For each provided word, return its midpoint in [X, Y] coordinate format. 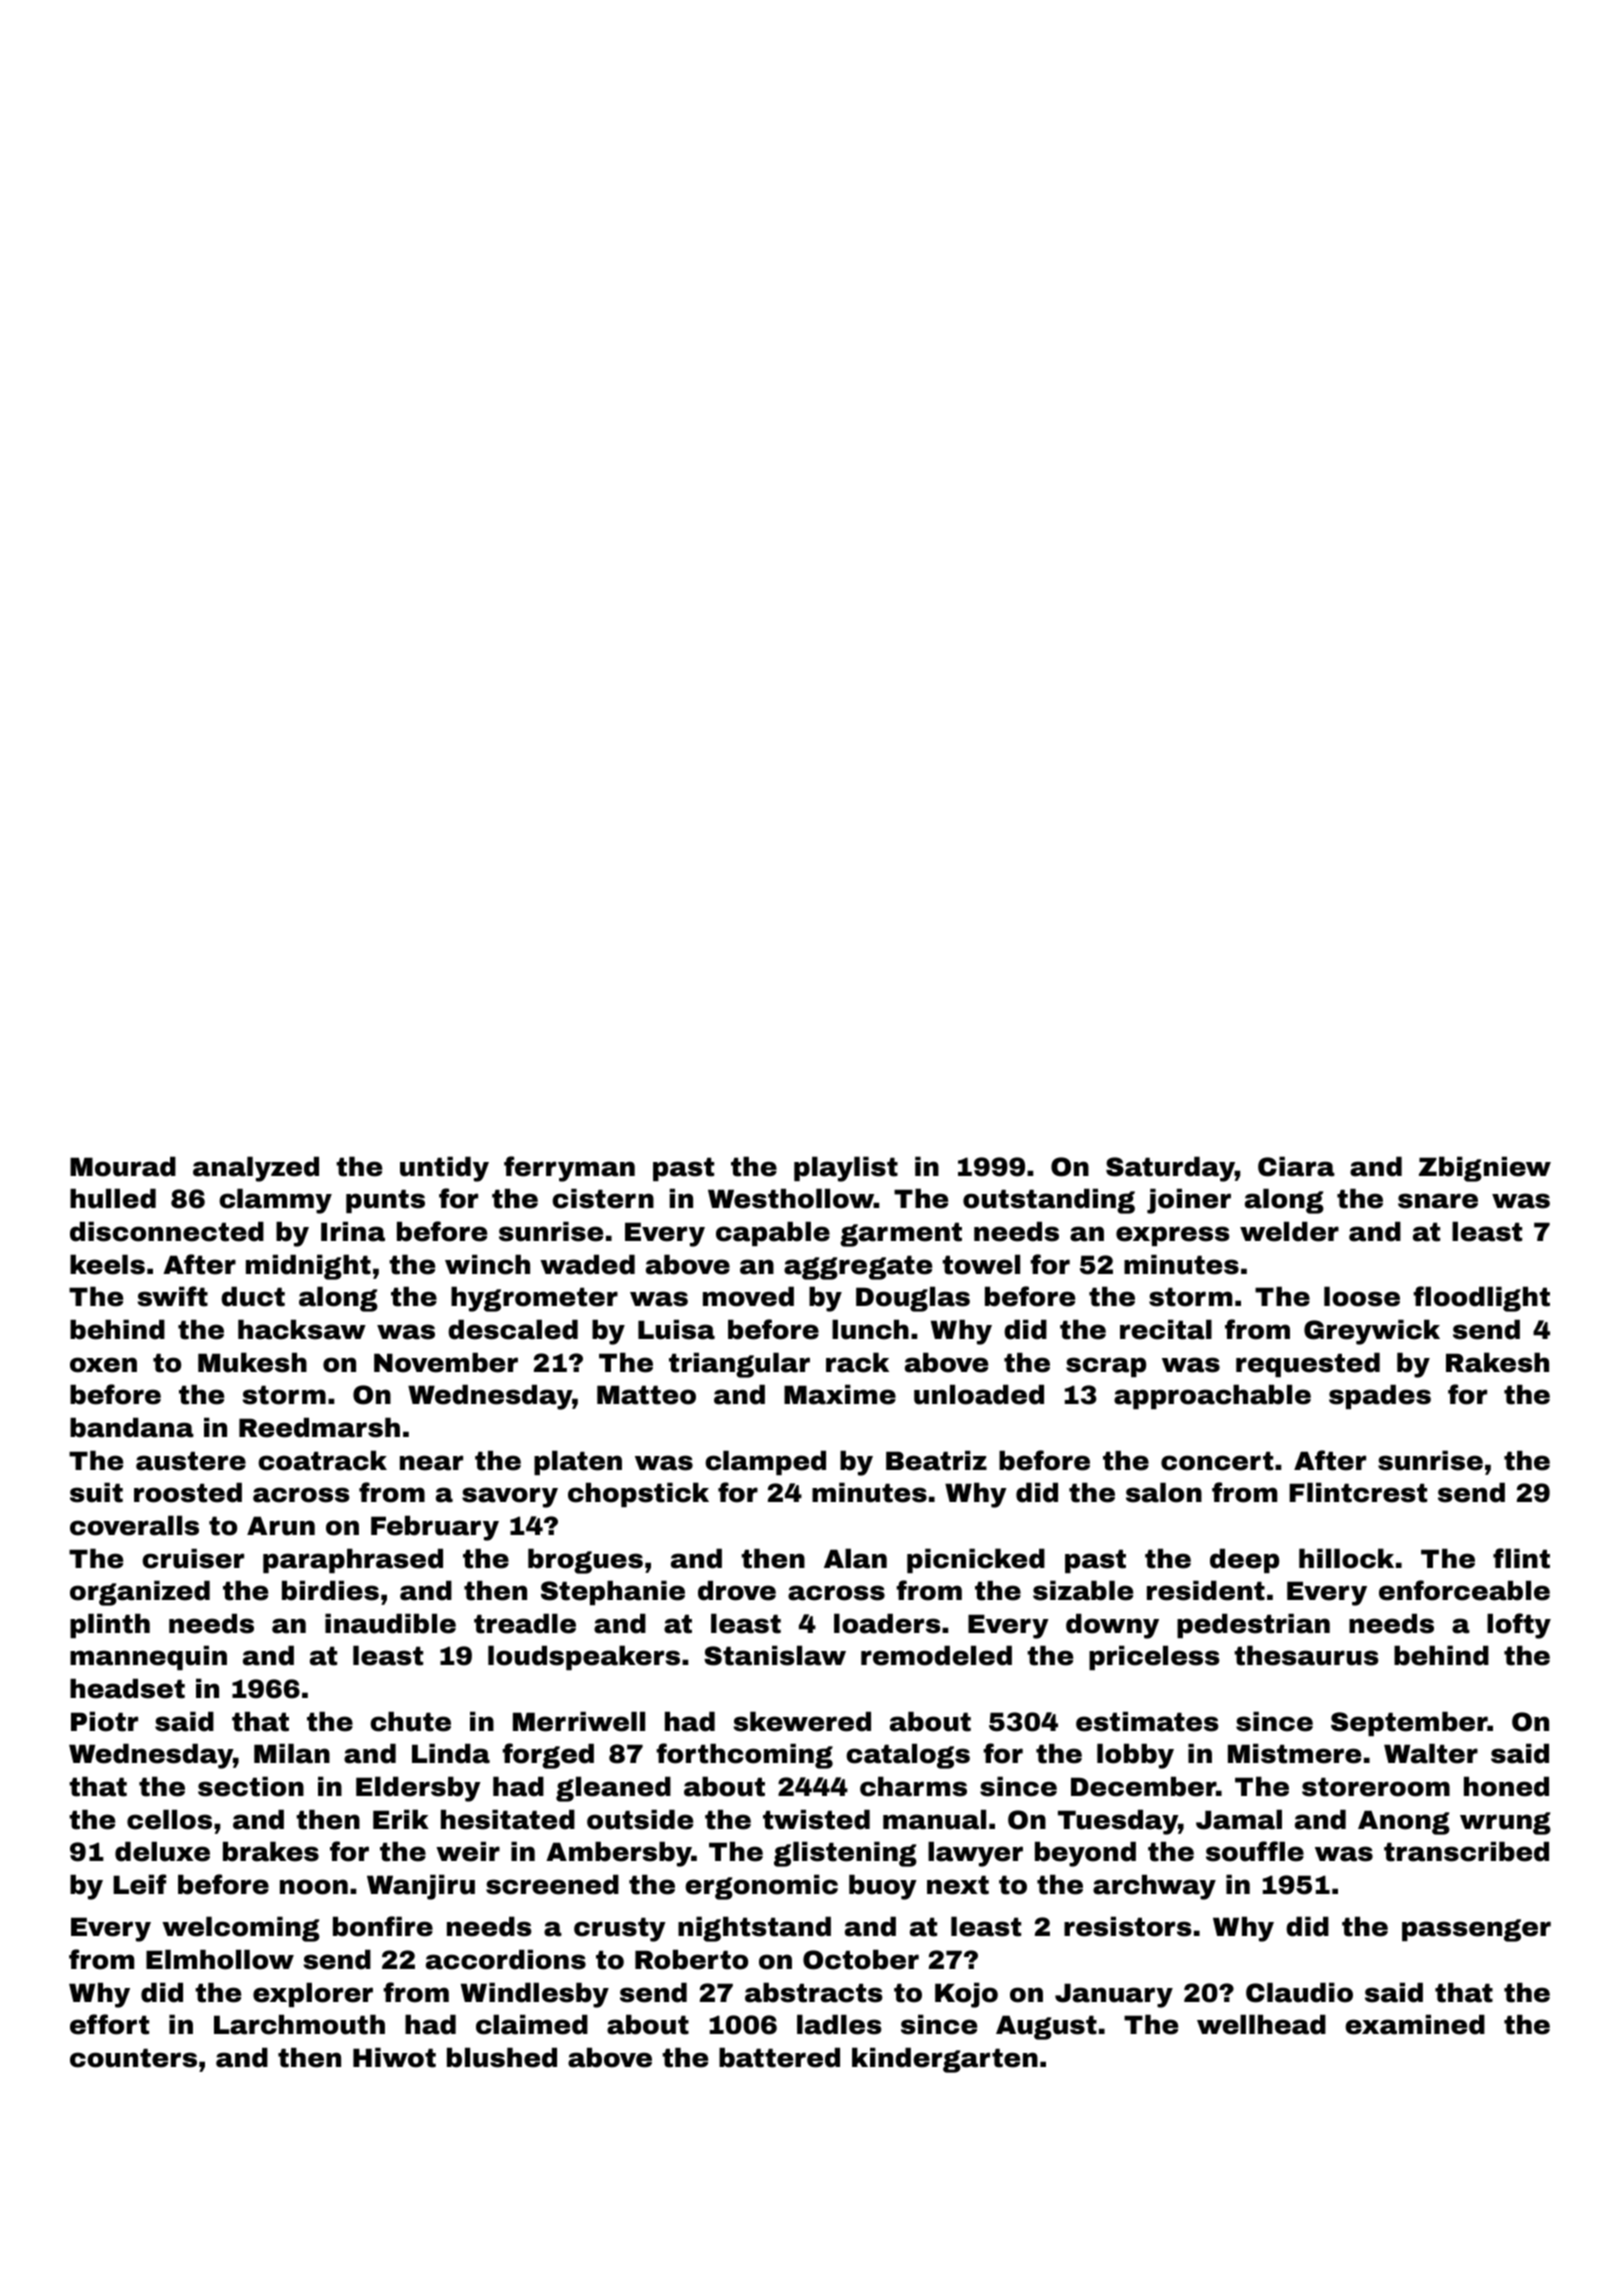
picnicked [976, 1560]
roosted [188, 1492]
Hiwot [394, 2057]
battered [779, 2057]
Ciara [1296, 1166]
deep [1244, 1560]
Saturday [1170, 1169]
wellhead [1261, 2024]
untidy [444, 1169]
